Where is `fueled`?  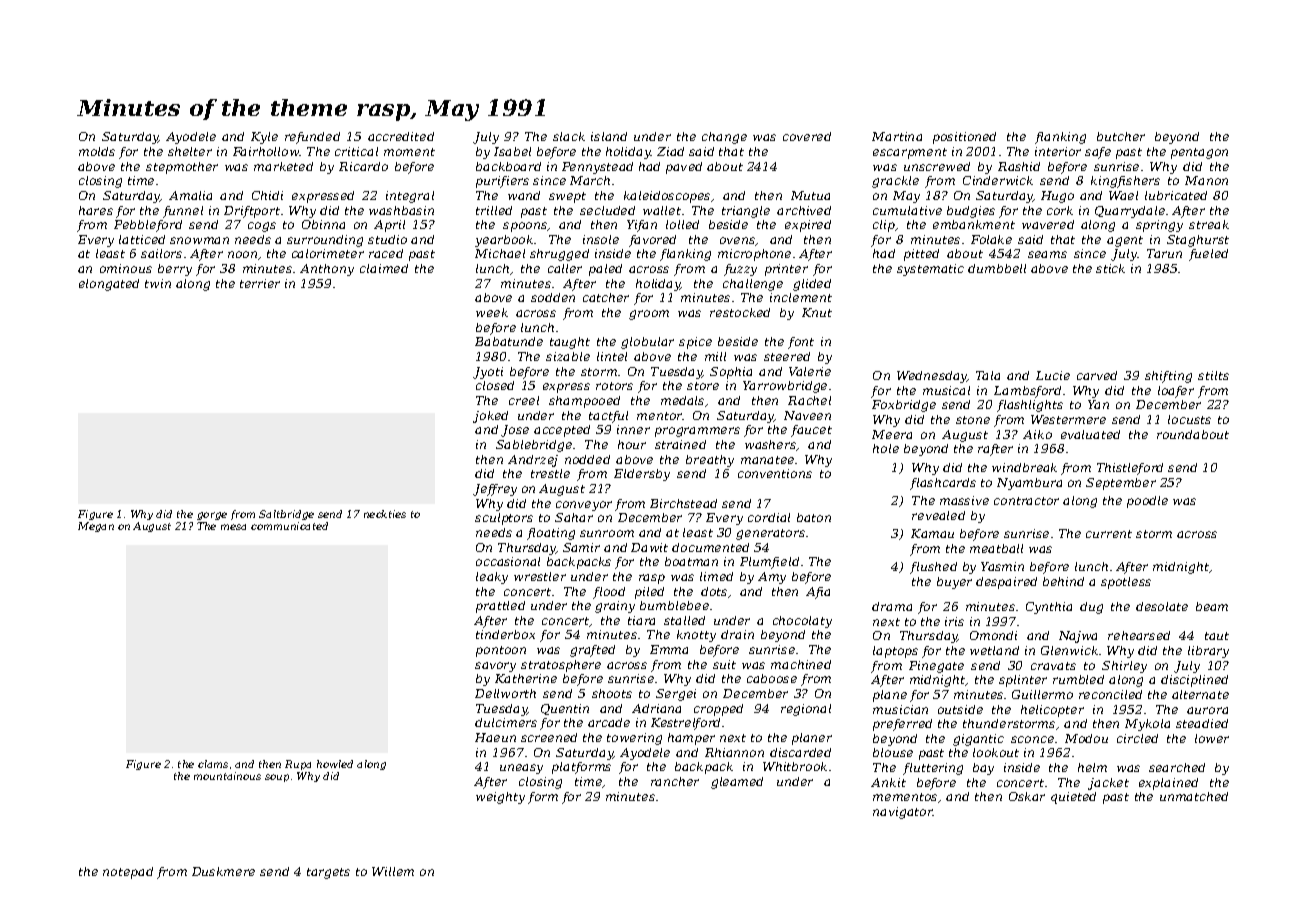 fueled is located at coordinates (1208, 255).
